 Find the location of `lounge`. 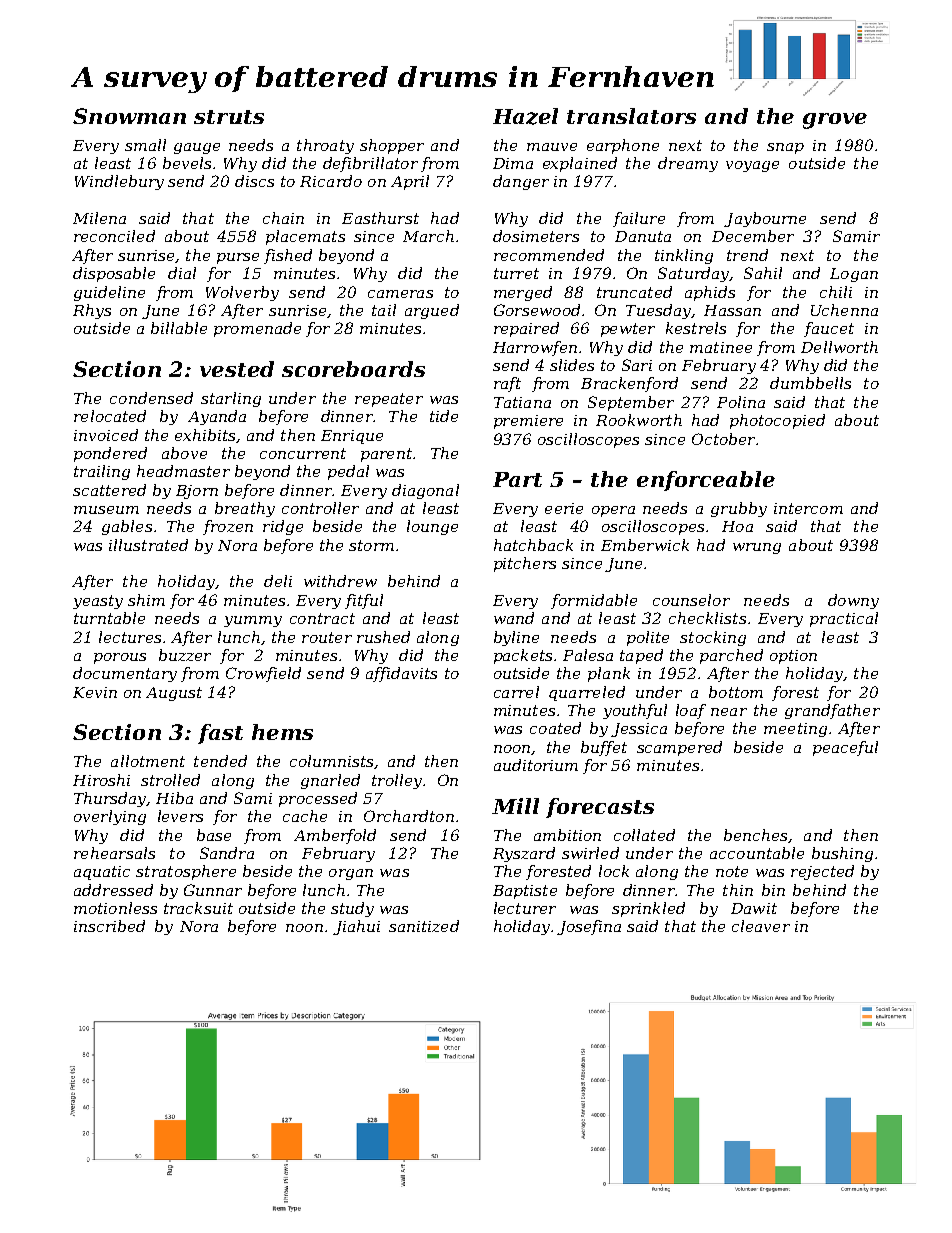

lounge is located at coordinates (432, 527).
